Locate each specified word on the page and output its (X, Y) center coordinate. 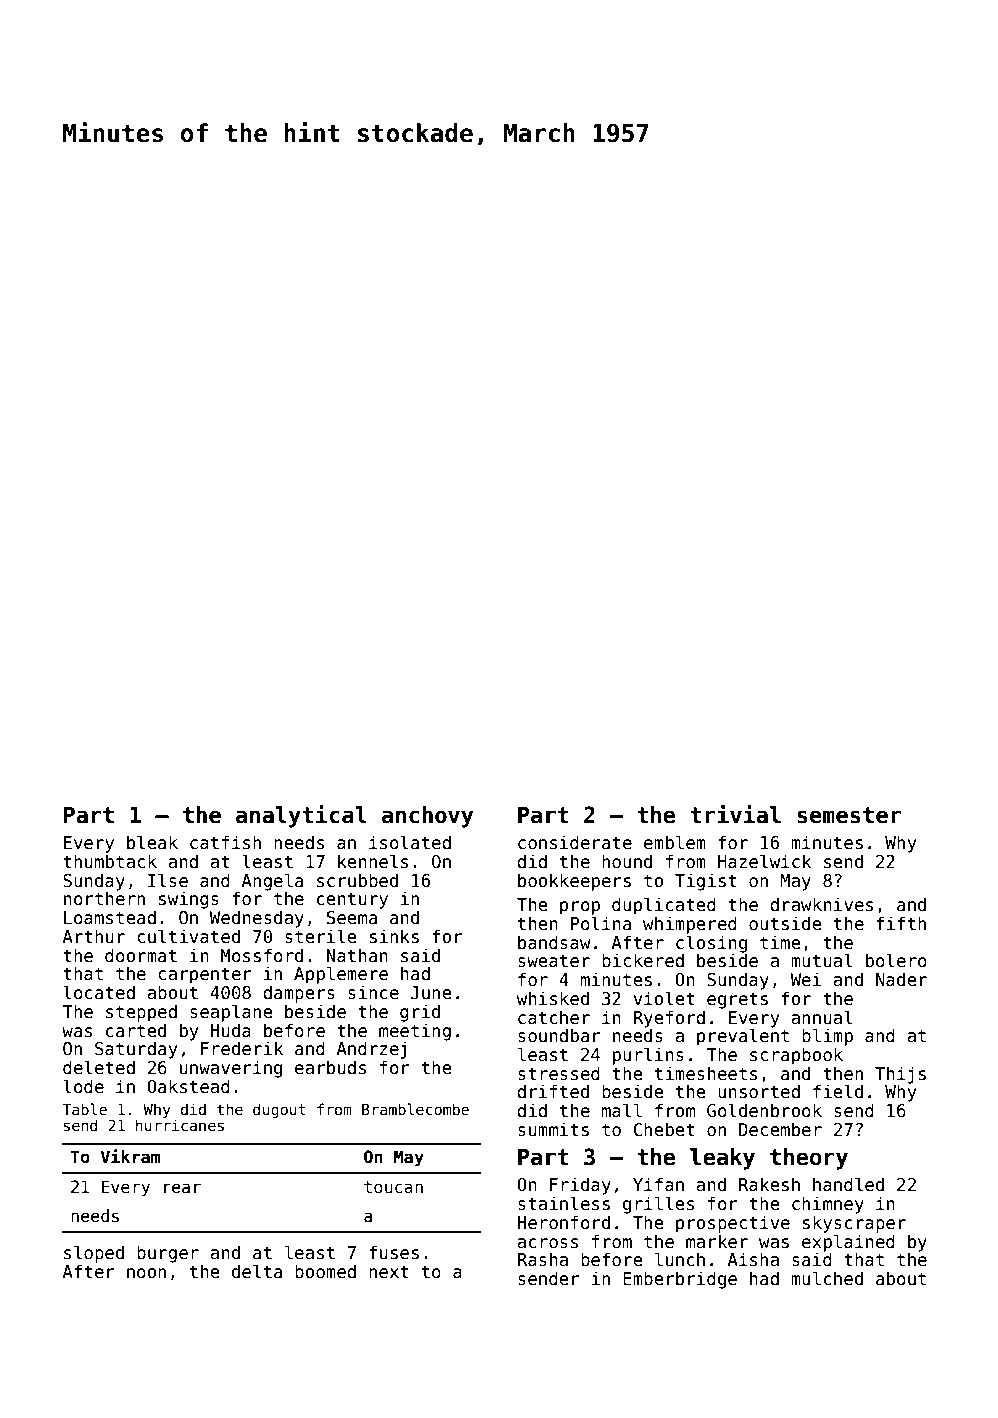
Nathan (357, 955)
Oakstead (188, 1086)
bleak (152, 842)
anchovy (427, 817)
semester (849, 815)
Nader (901, 979)
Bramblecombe (415, 1109)
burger (168, 1254)
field (838, 1091)
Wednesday (256, 919)
